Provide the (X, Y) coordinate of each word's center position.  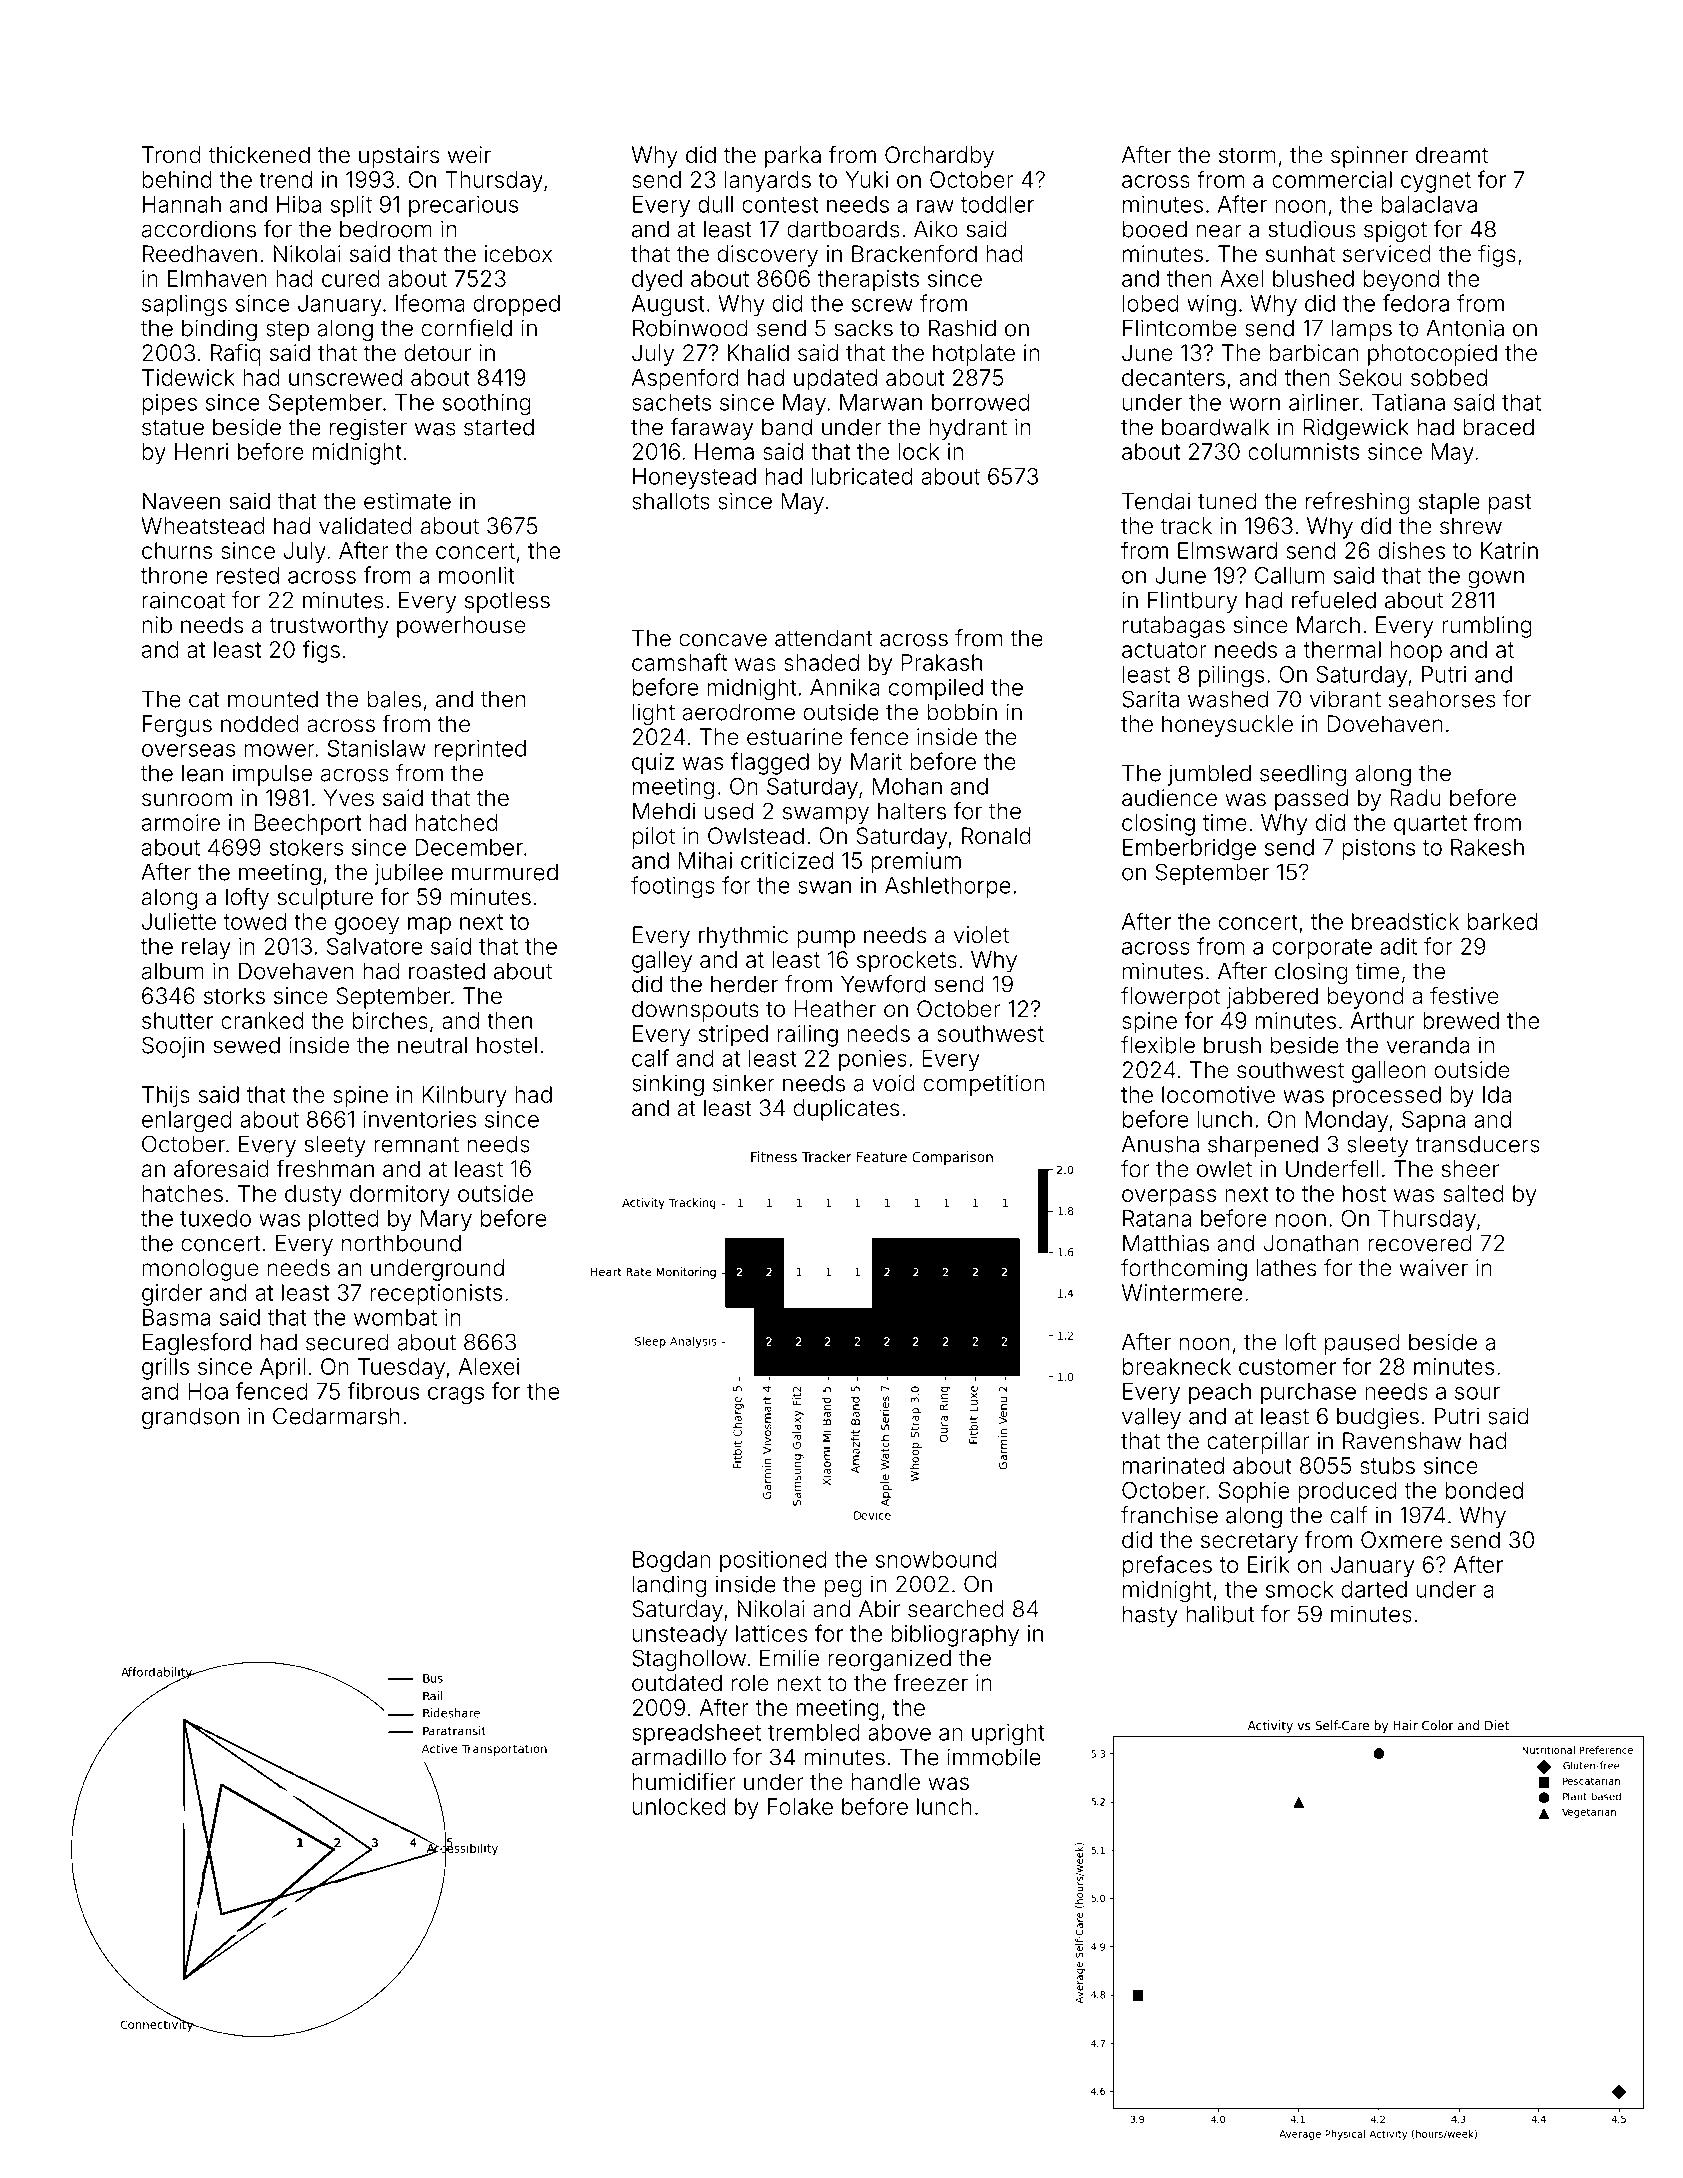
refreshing (1358, 503)
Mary (446, 1220)
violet (981, 934)
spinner (1369, 157)
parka (793, 157)
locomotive (1218, 1094)
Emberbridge (1189, 850)
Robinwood (690, 328)
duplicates (846, 1110)
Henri (201, 451)
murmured (505, 872)
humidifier (684, 1781)
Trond (171, 155)
